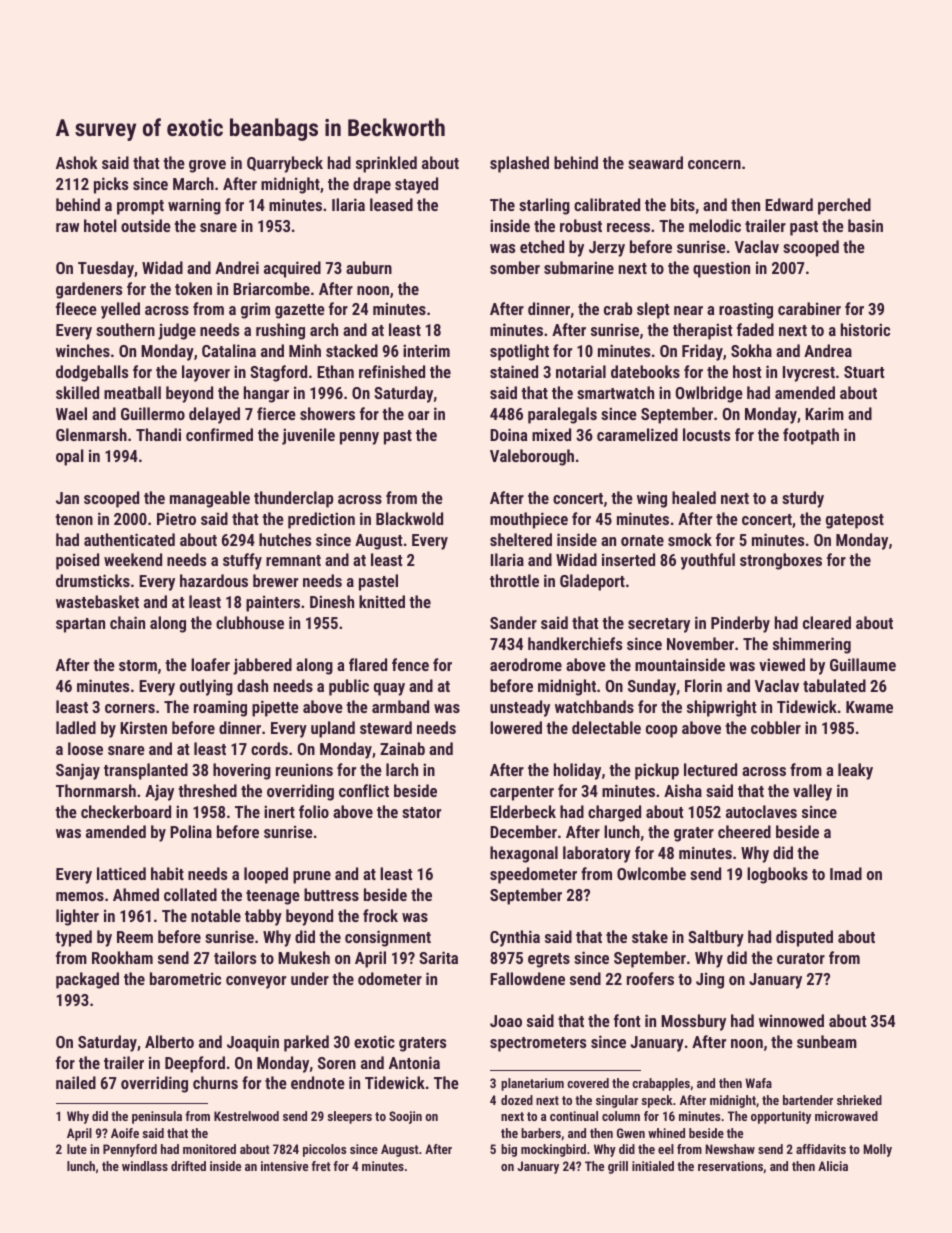 This document has width=952, height=1233. I want to click on strongboxes, so click(781, 561).
